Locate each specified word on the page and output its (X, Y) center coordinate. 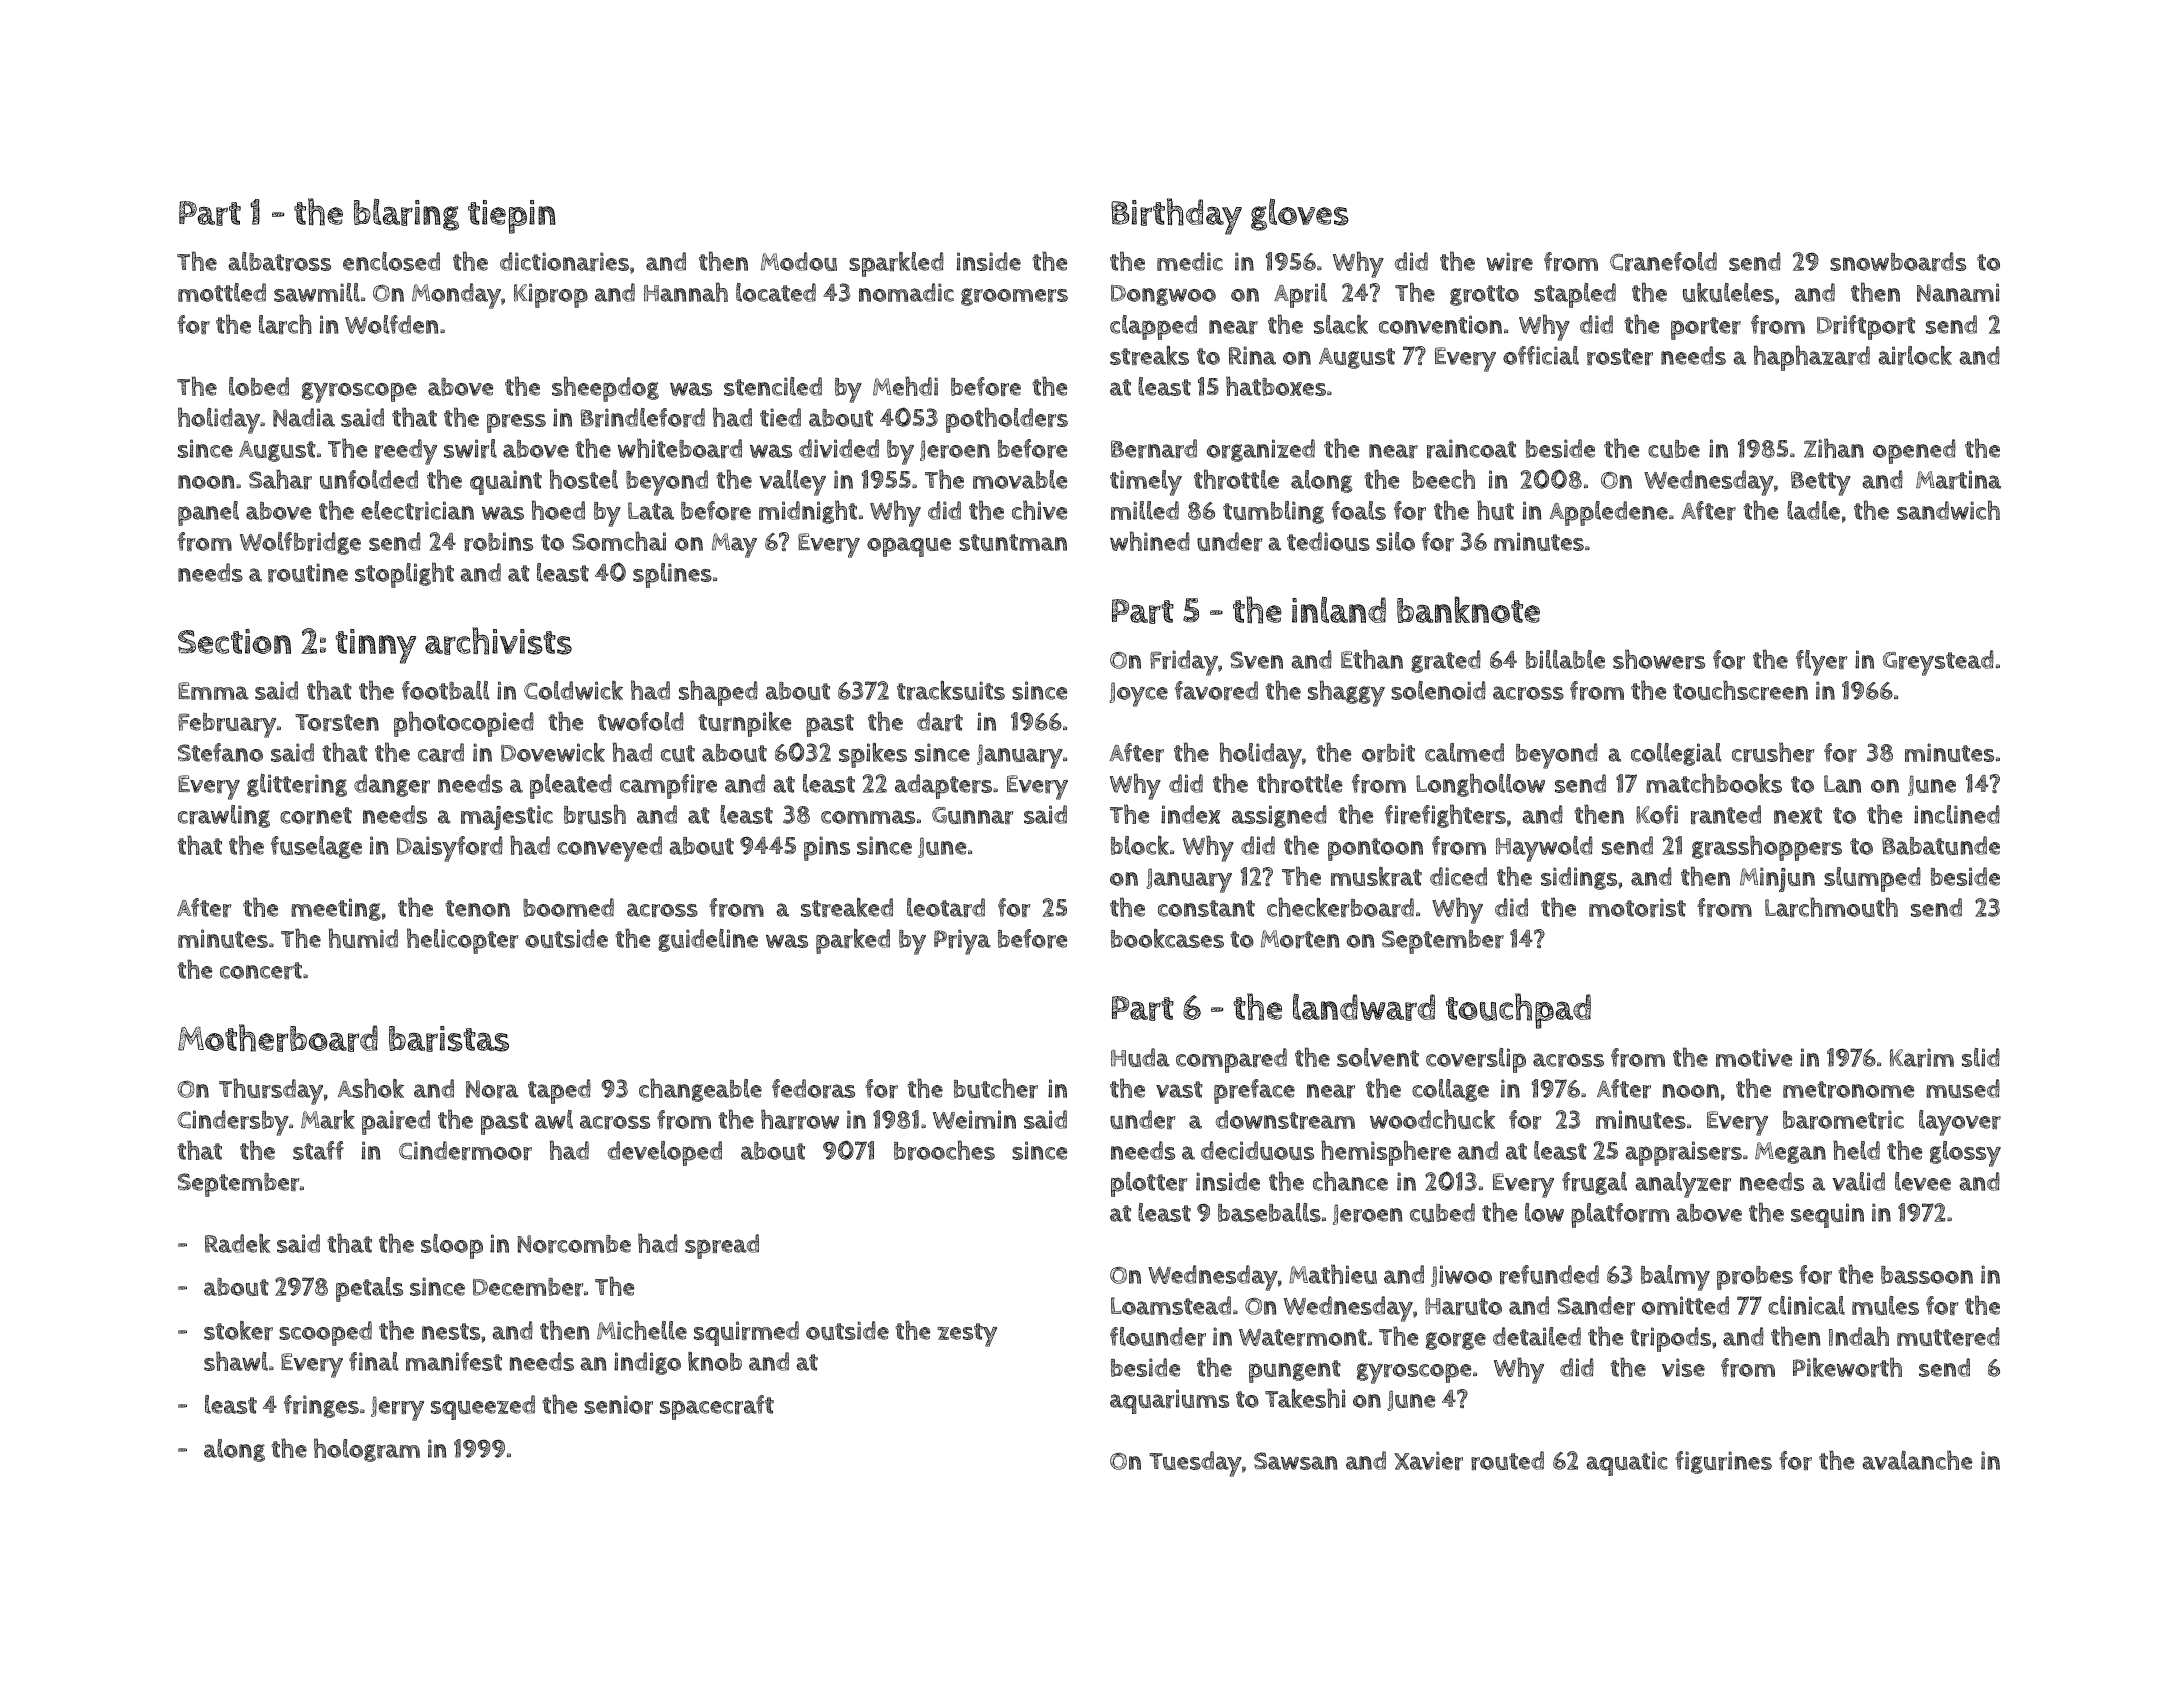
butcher (996, 1088)
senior (618, 1404)
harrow (800, 1119)
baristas (449, 1039)
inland (1339, 609)
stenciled (773, 386)
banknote (1468, 609)
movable (1020, 479)
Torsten (337, 722)
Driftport (1866, 327)
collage (1450, 1090)
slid (1981, 1057)
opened (1914, 451)
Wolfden (392, 324)
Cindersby (233, 1123)
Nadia (304, 417)
